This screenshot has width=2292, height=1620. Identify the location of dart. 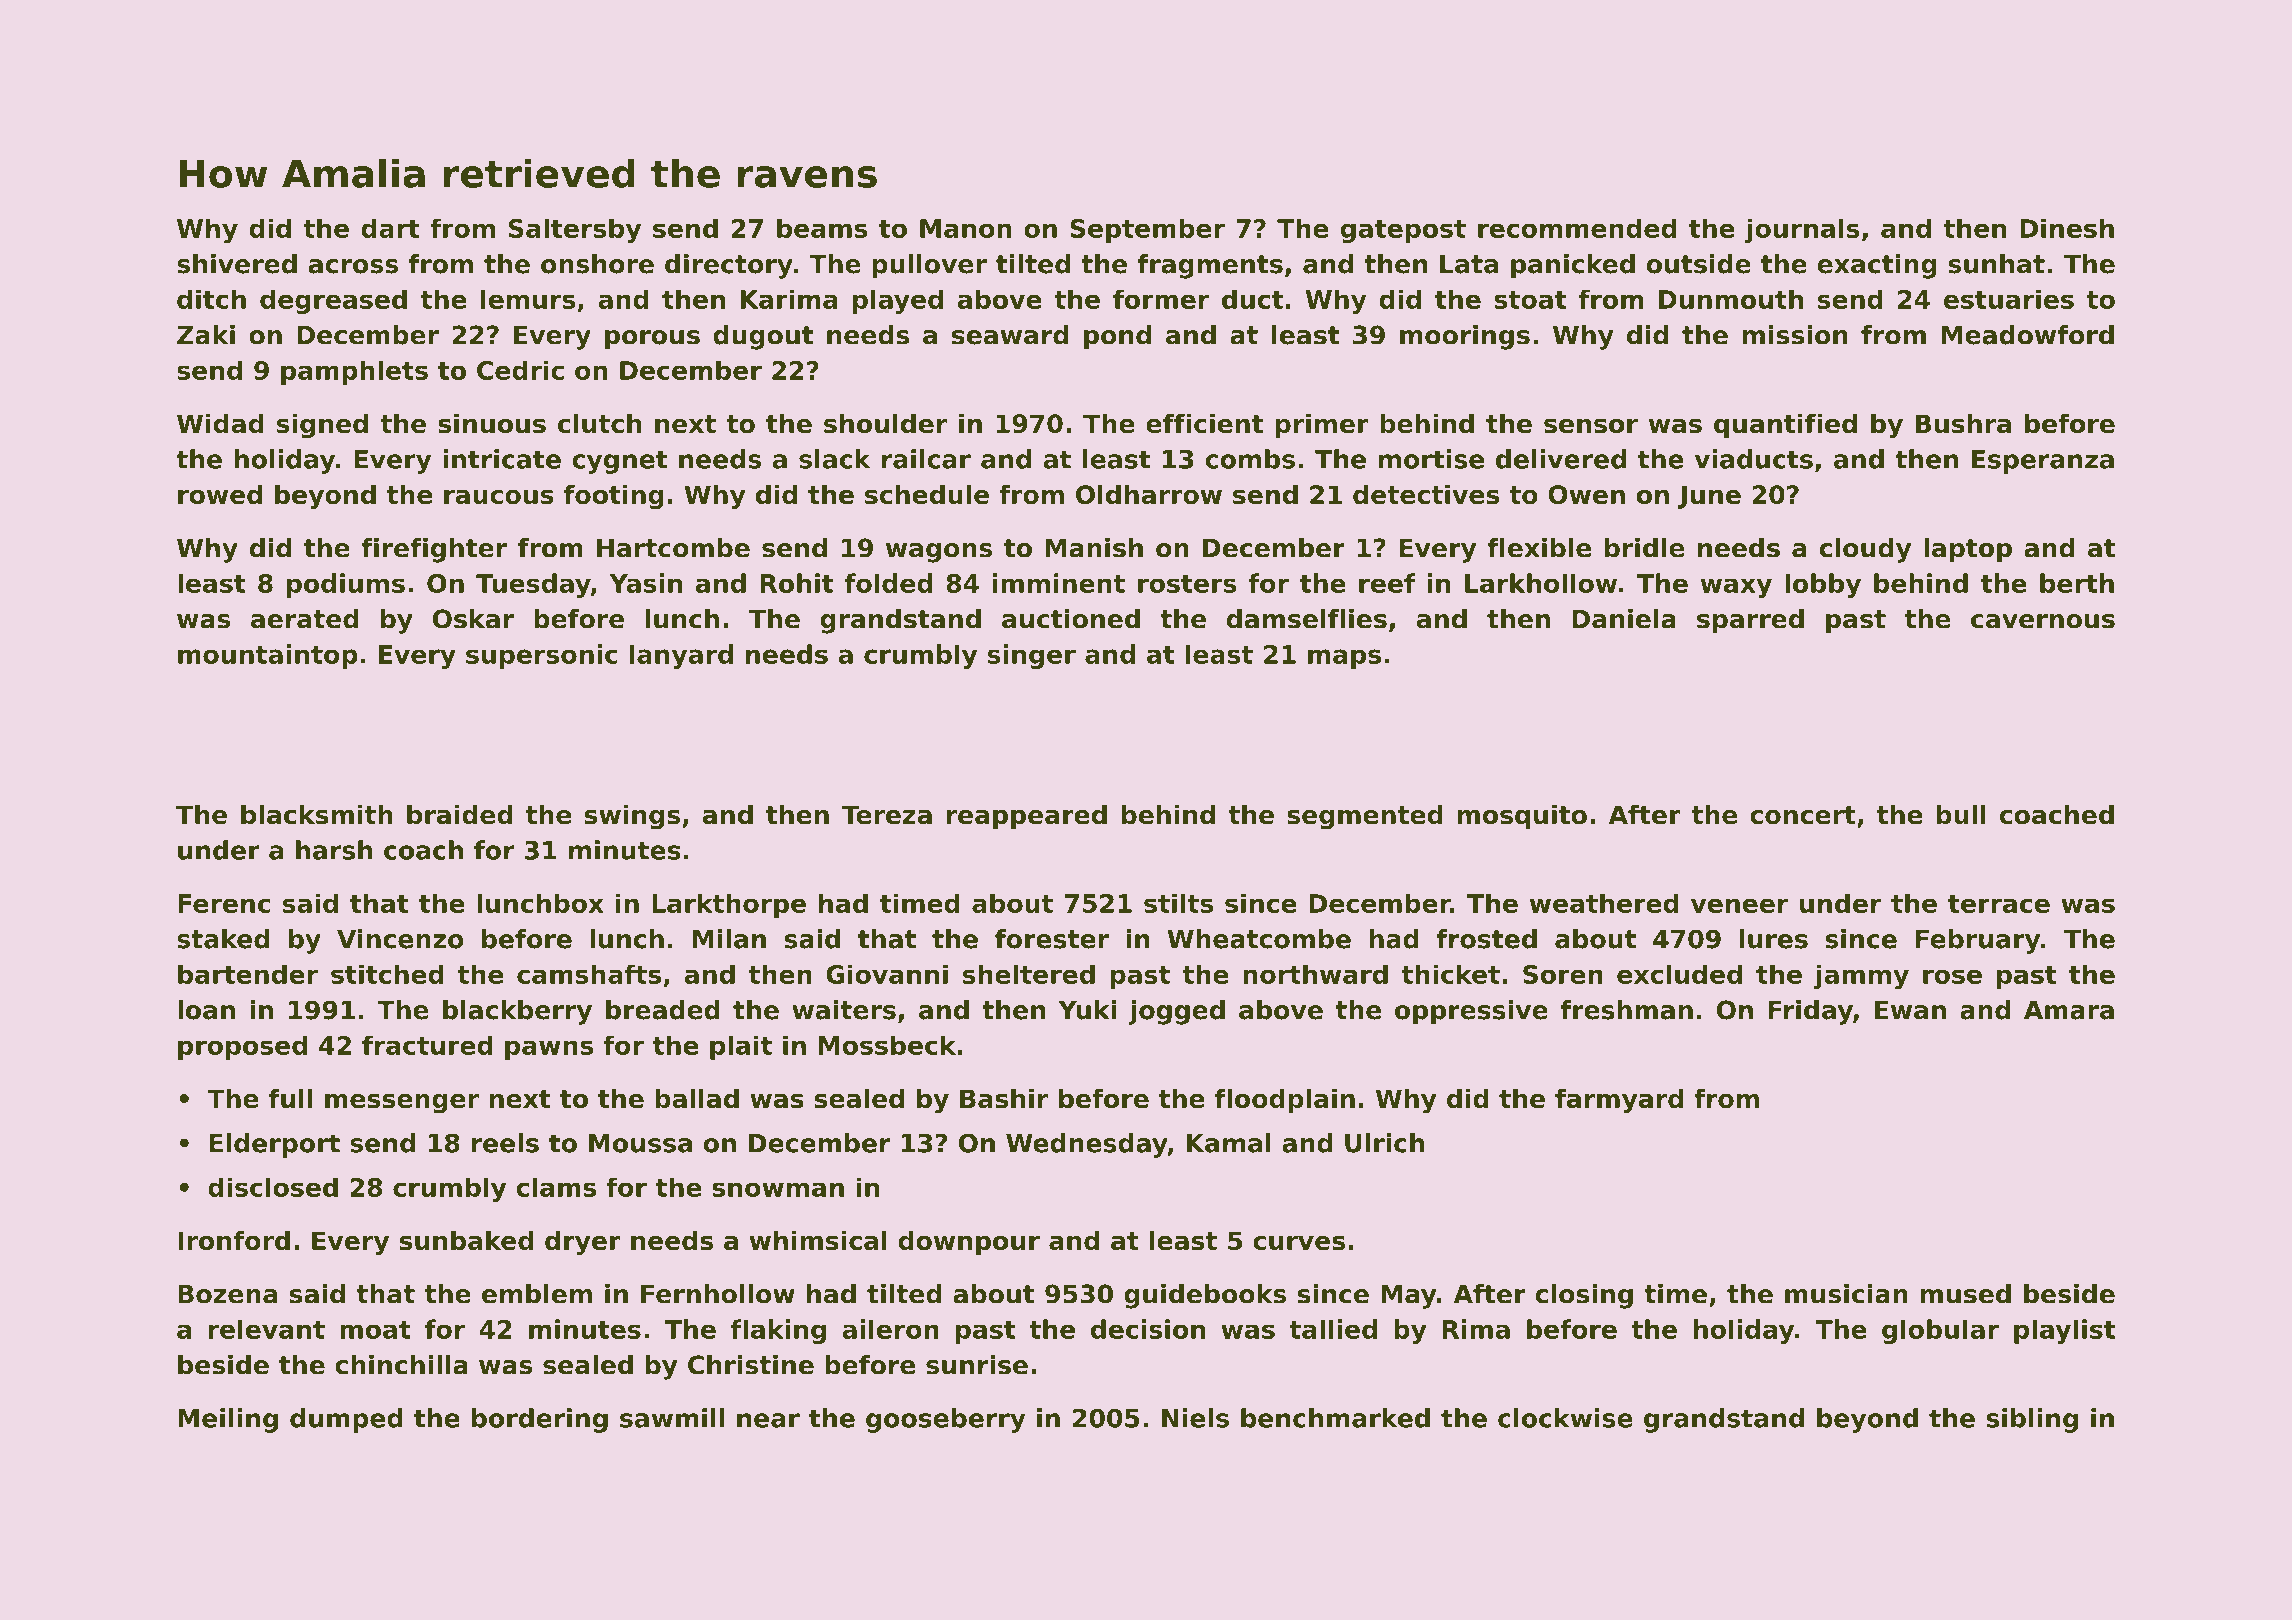
(390, 228).
